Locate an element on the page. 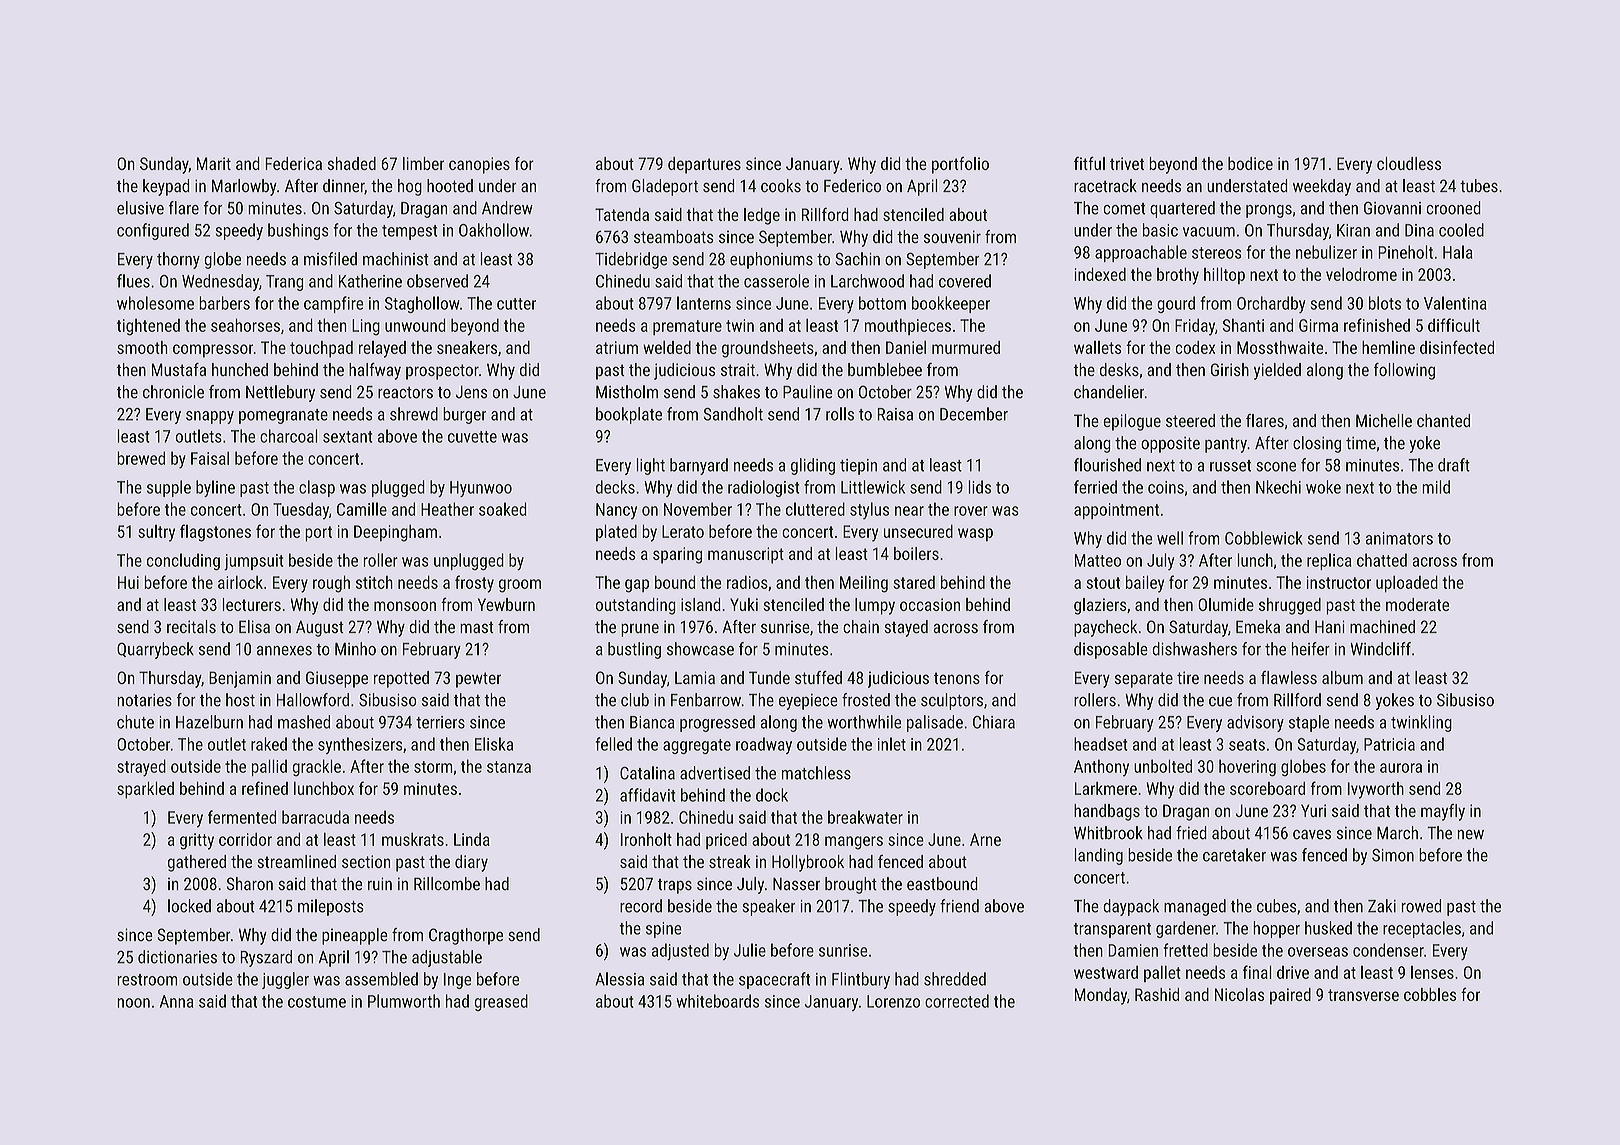 Image resolution: width=1620 pixels, height=1145 pixels. bookplate is located at coordinates (629, 415).
